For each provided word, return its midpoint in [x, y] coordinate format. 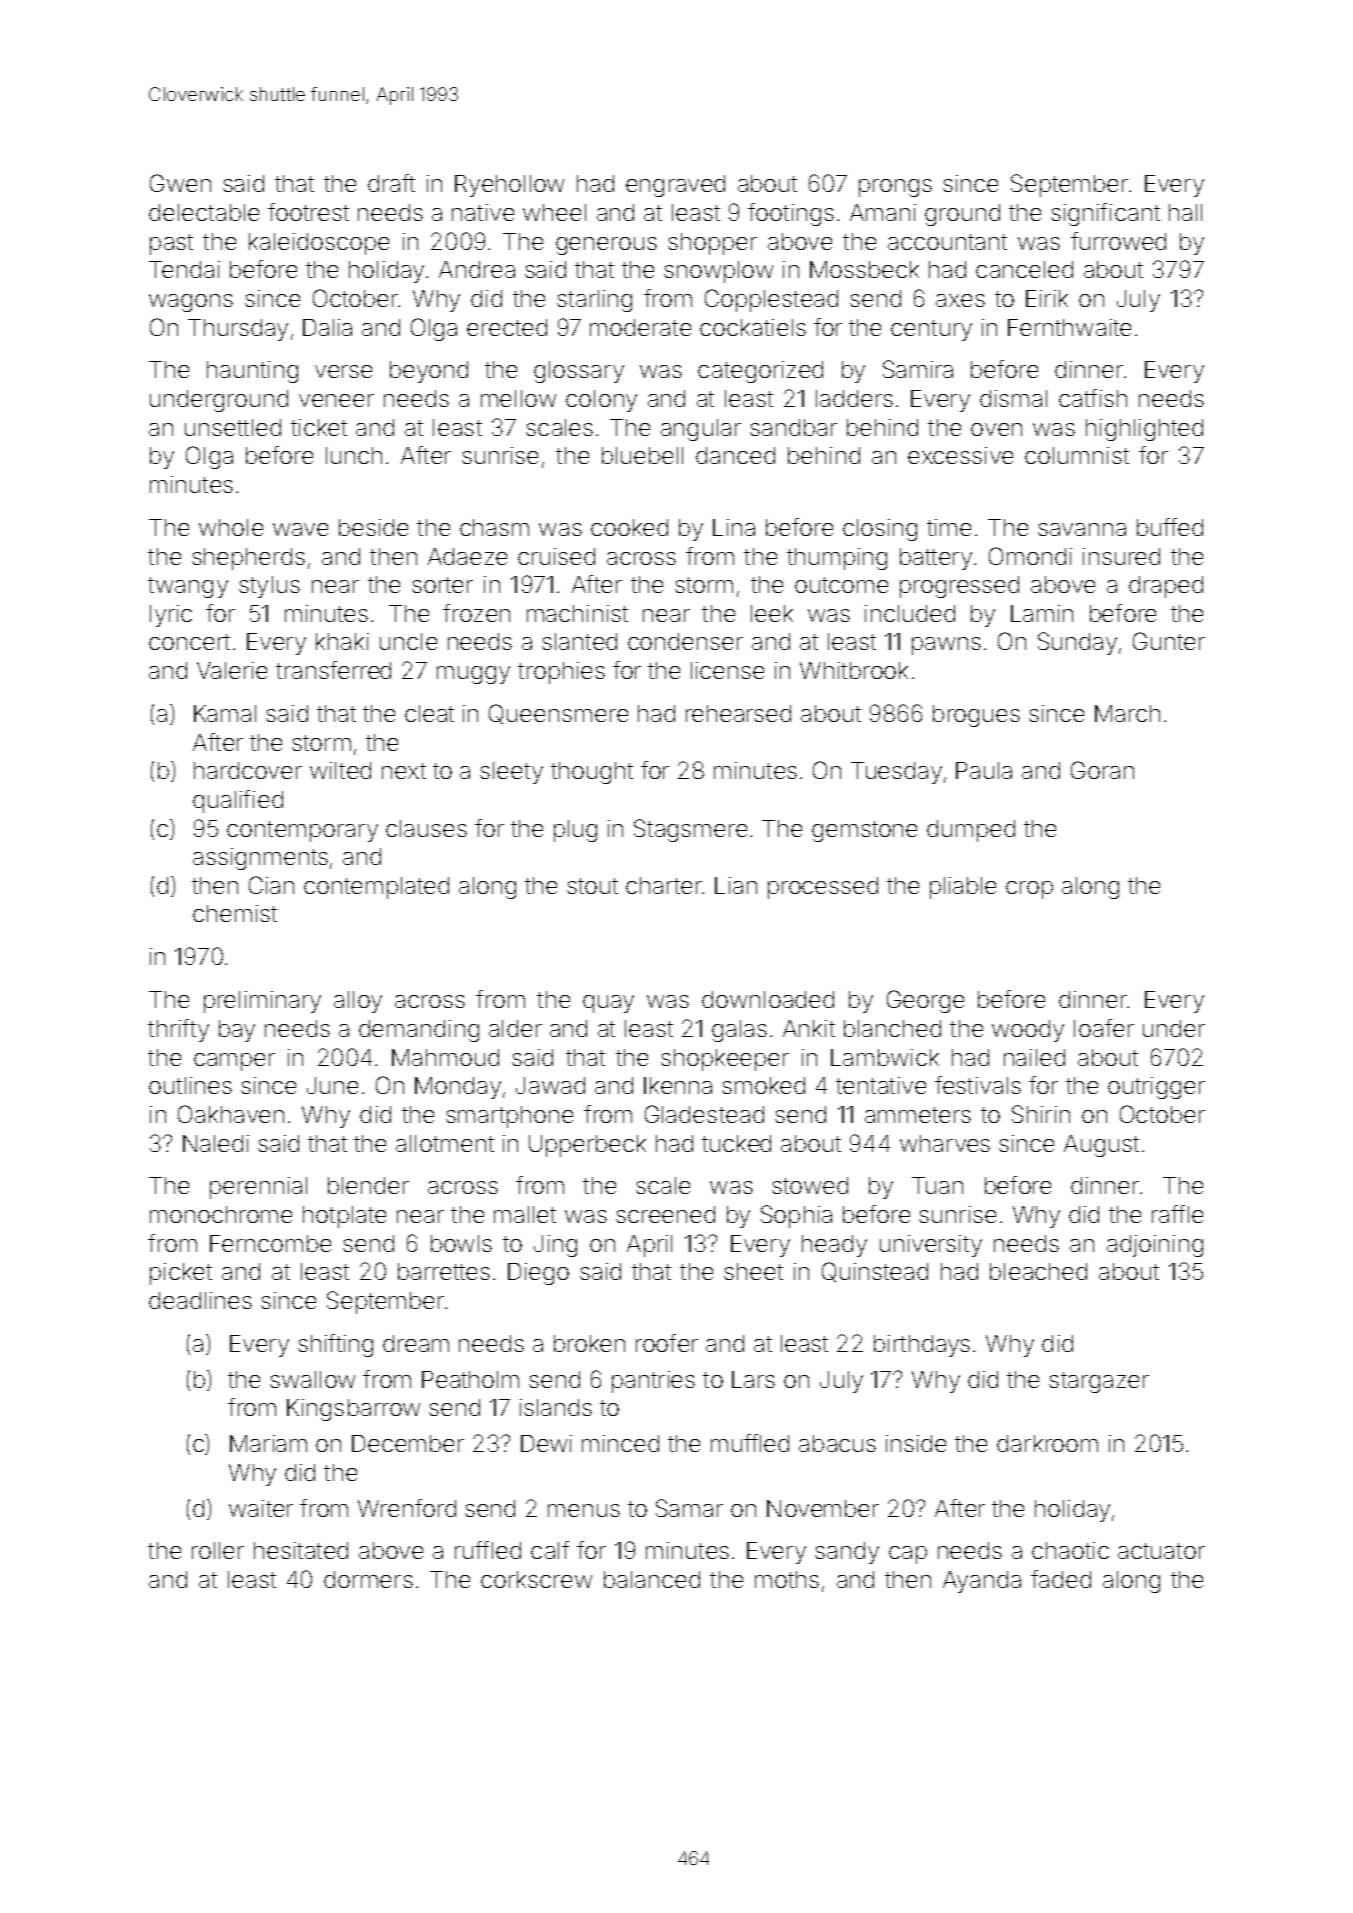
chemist [235, 913]
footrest [308, 212]
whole [231, 527]
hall [1185, 212]
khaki [342, 641]
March [1127, 713]
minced [620, 1443]
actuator [1161, 1551]
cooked [629, 527]
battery [936, 559]
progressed [959, 587]
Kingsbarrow [353, 1410]
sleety [511, 773]
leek [772, 613]
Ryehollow [509, 186]
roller [218, 1550]
